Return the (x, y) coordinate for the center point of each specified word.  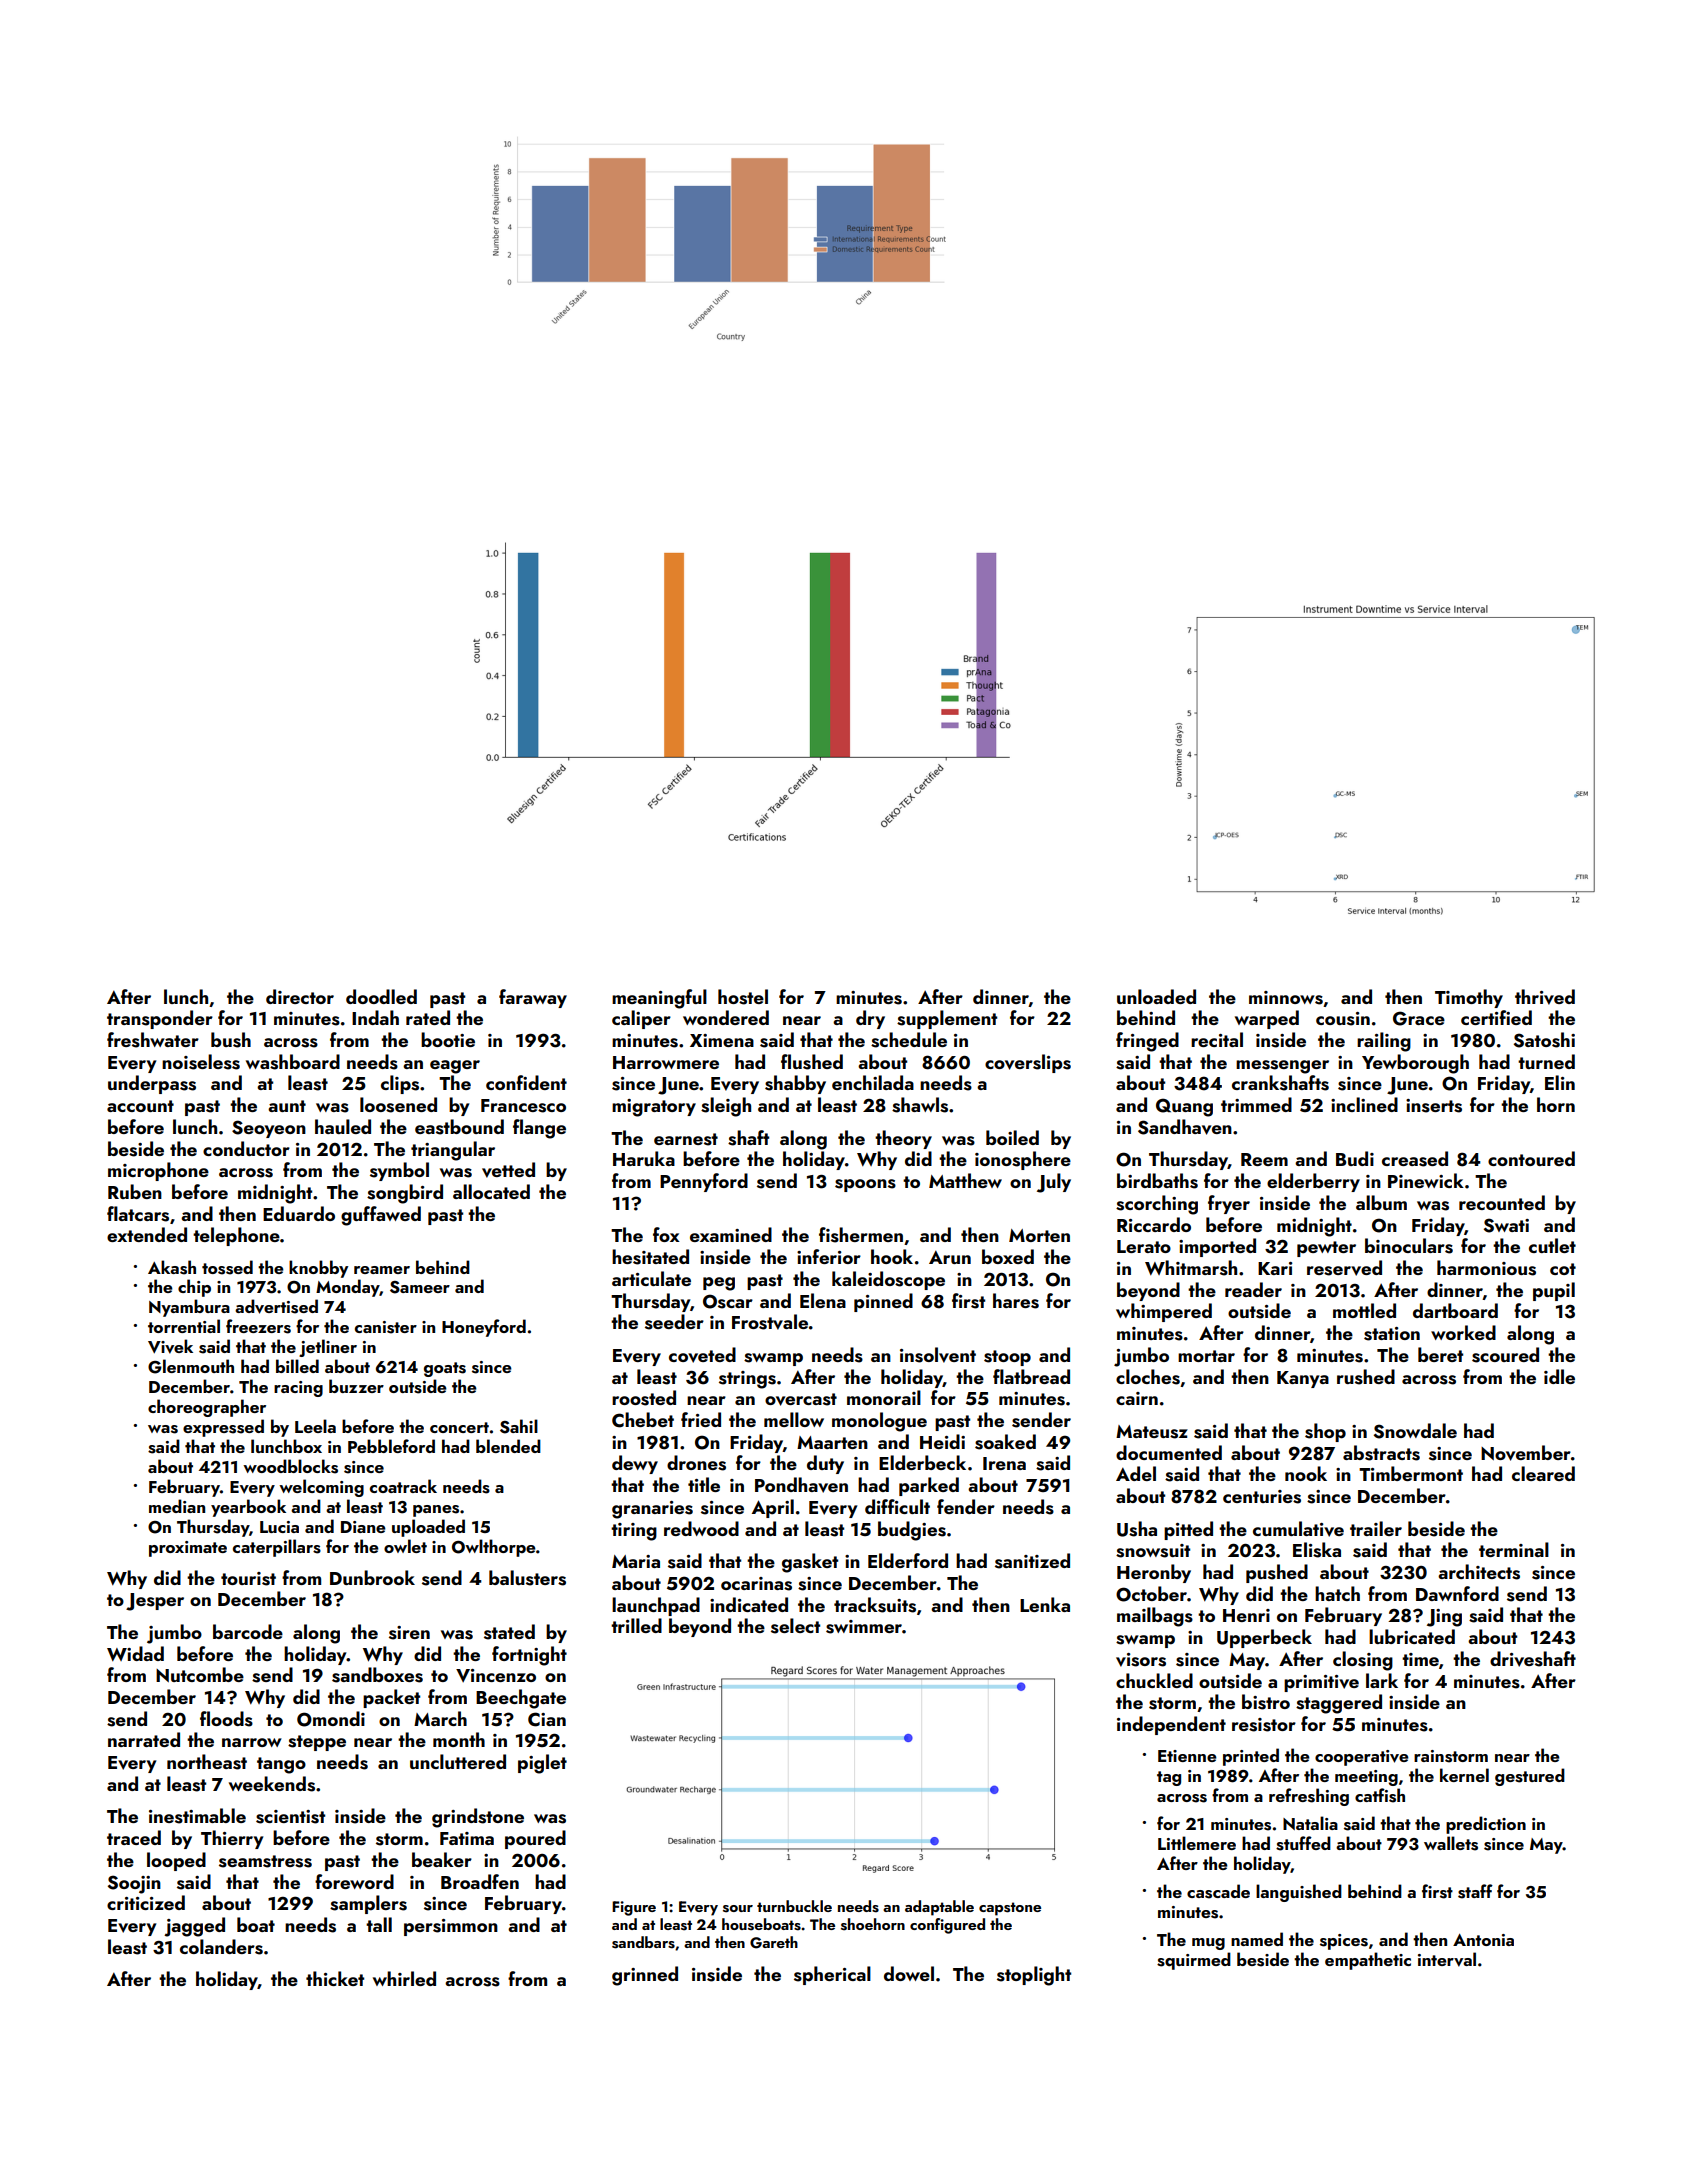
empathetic (1368, 1961)
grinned (645, 1976)
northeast (207, 1762)
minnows (1286, 998)
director (300, 996)
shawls (920, 1105)
